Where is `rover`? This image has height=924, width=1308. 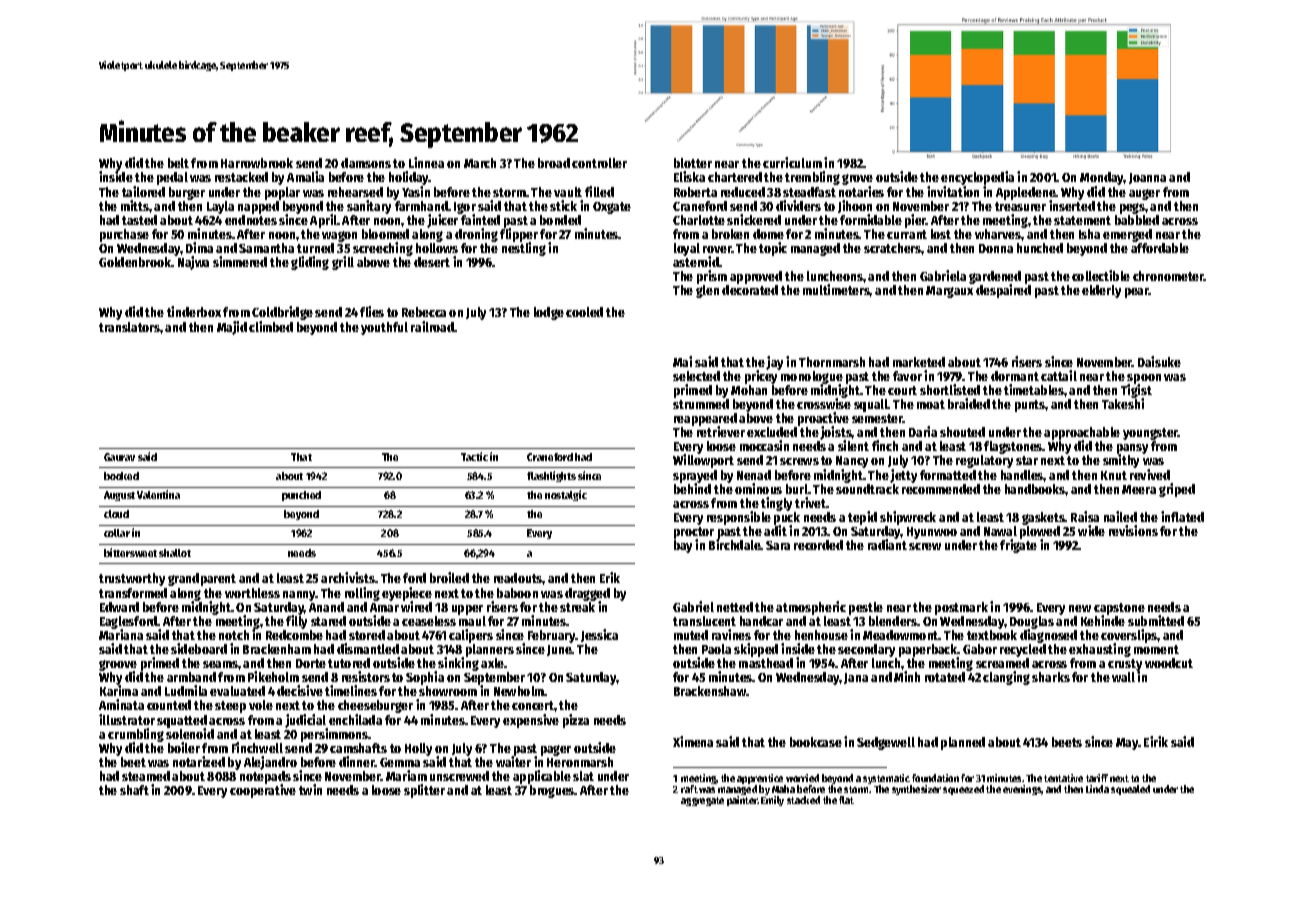
rover is located at coordinates (717, 249).
